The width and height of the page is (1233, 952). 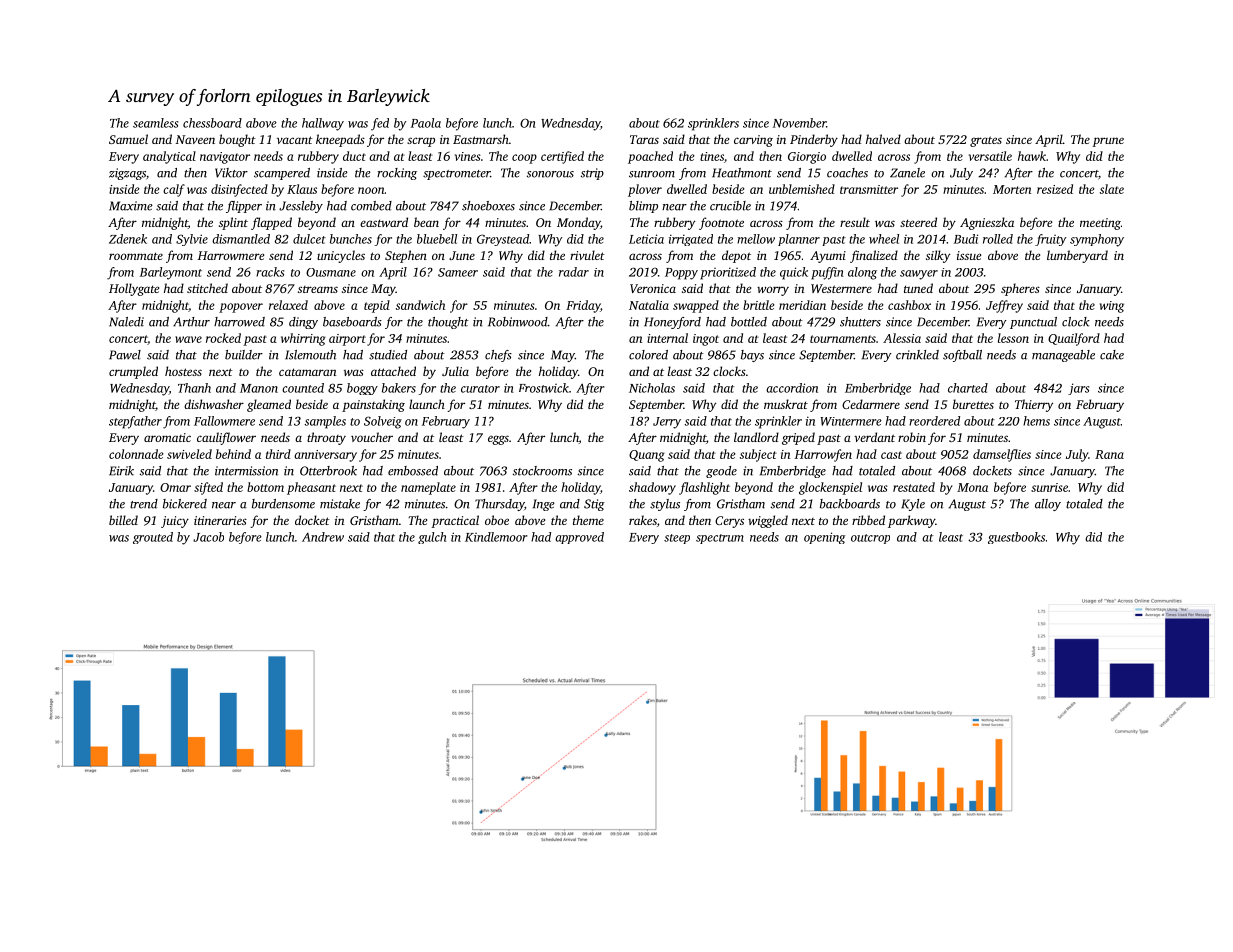 What do you see at coordinates (768, 521) in the page?
I see `wiggled` at bounding box center [768, 521].
